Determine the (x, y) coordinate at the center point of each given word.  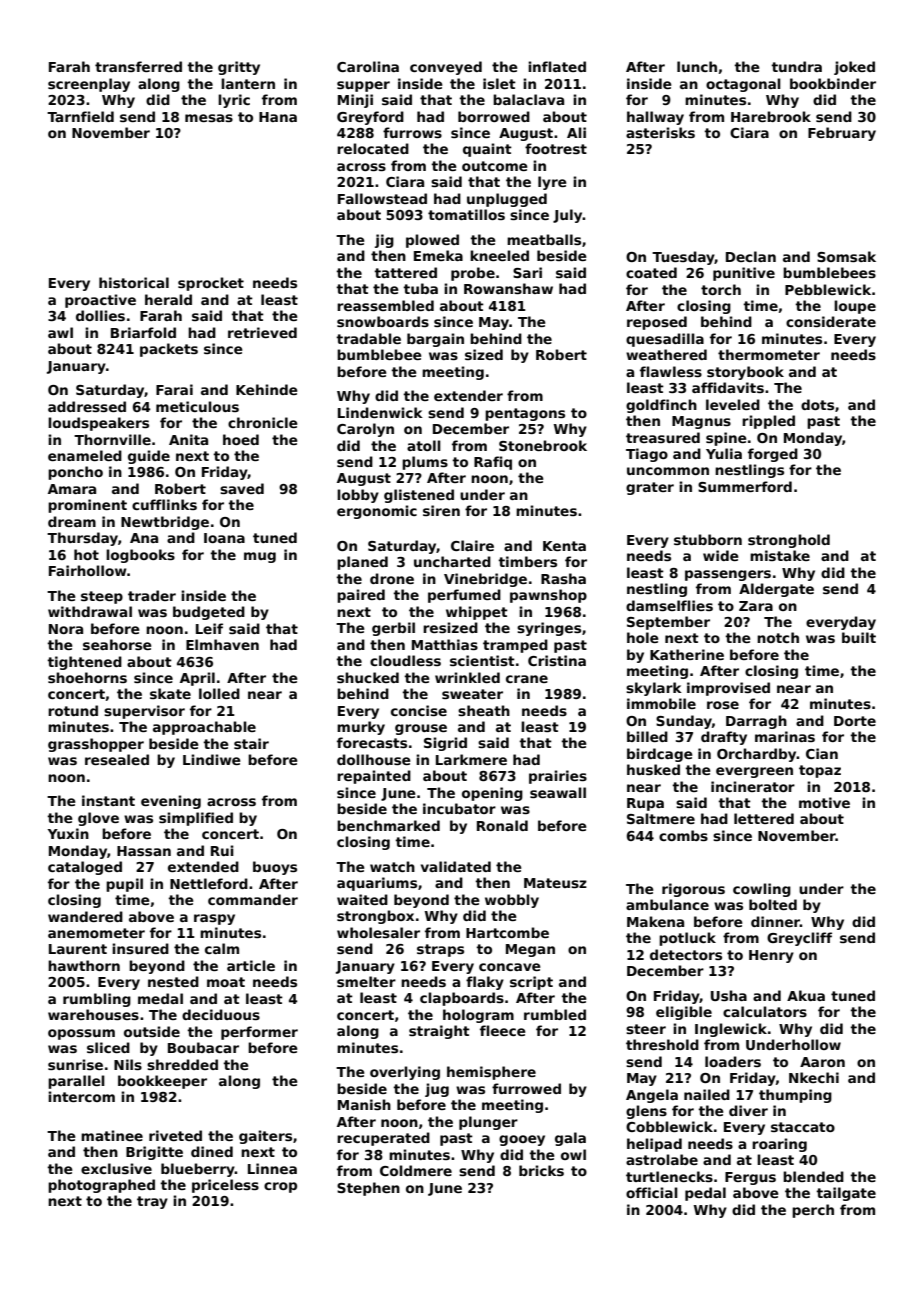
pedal (705, 1194)
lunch (697, 66)
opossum (81, 1034)
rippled (768, 422)
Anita (188, 439)
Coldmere (416, 1170)
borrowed (494, 116)
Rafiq (493, 463)
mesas (209, 118)
